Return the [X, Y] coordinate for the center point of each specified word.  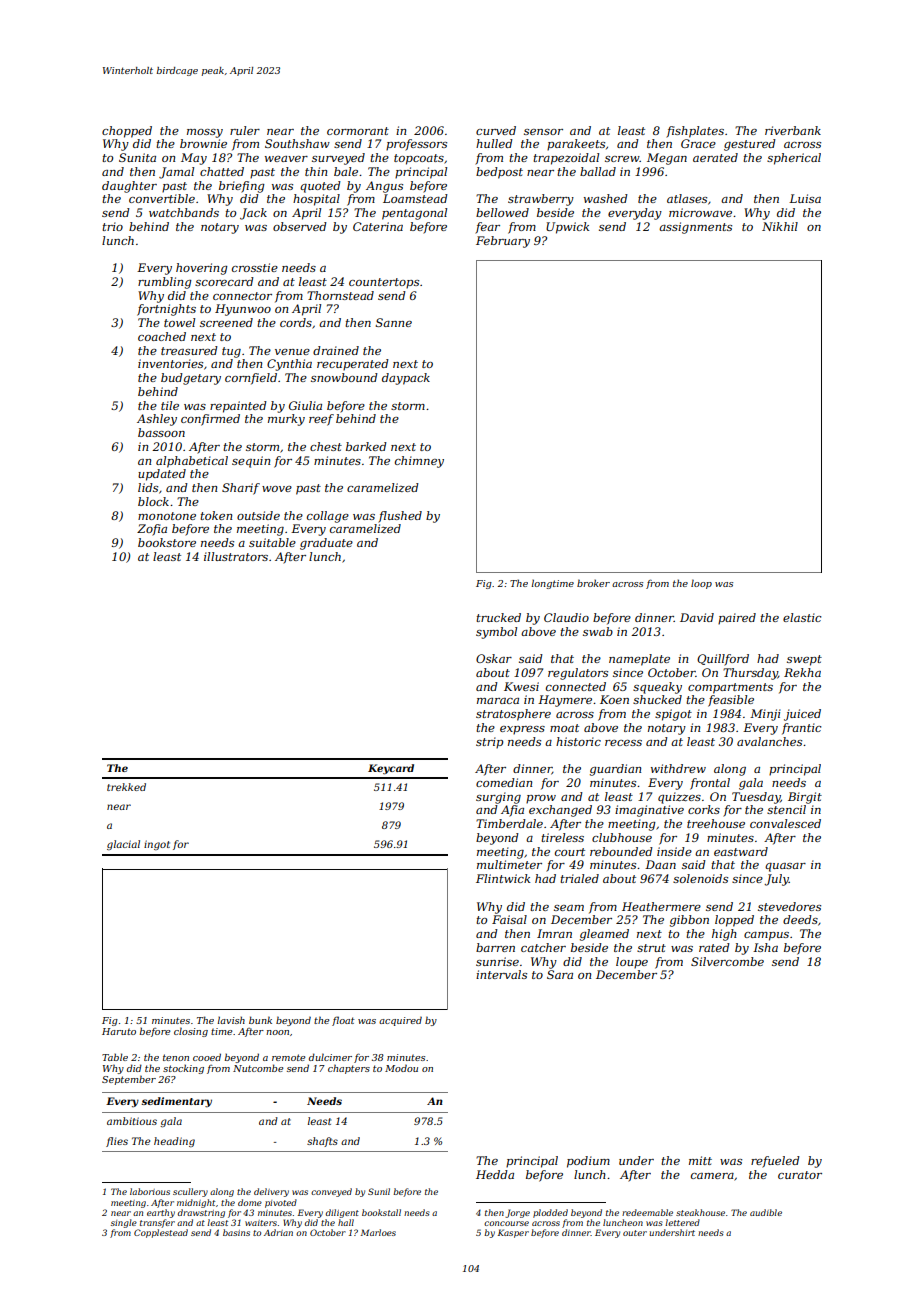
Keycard [391, 769]
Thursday [750, 674]
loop [701, 584]
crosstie [255, 267]
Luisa [805, 198]
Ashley [157, 420]
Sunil [379, 1191]
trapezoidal [566, 159]
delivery [271, 1192]
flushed [400, 517]
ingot [157, 845]
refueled [775, 1162]
